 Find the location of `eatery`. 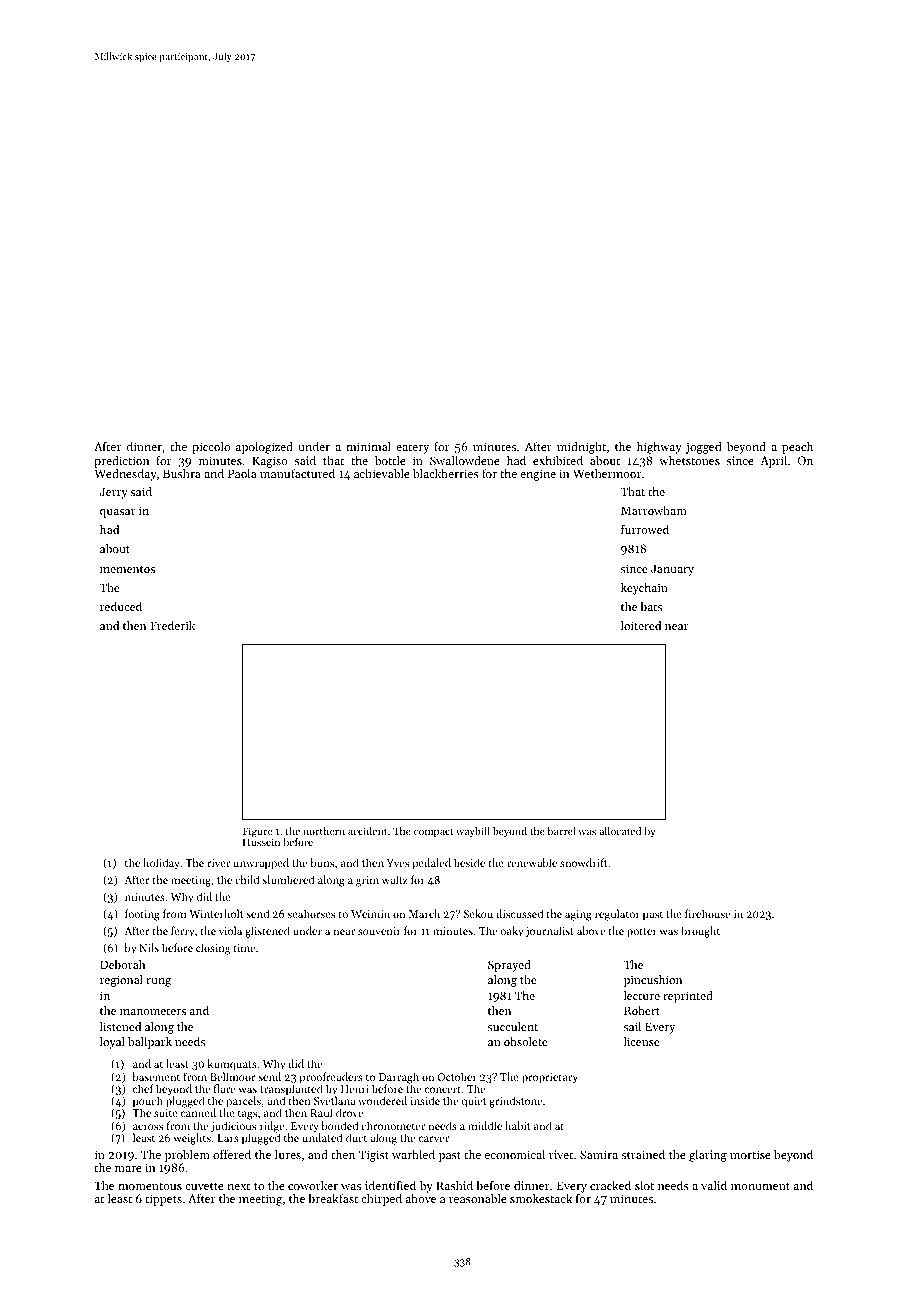

eatery is located at coordinates (412, 449).
